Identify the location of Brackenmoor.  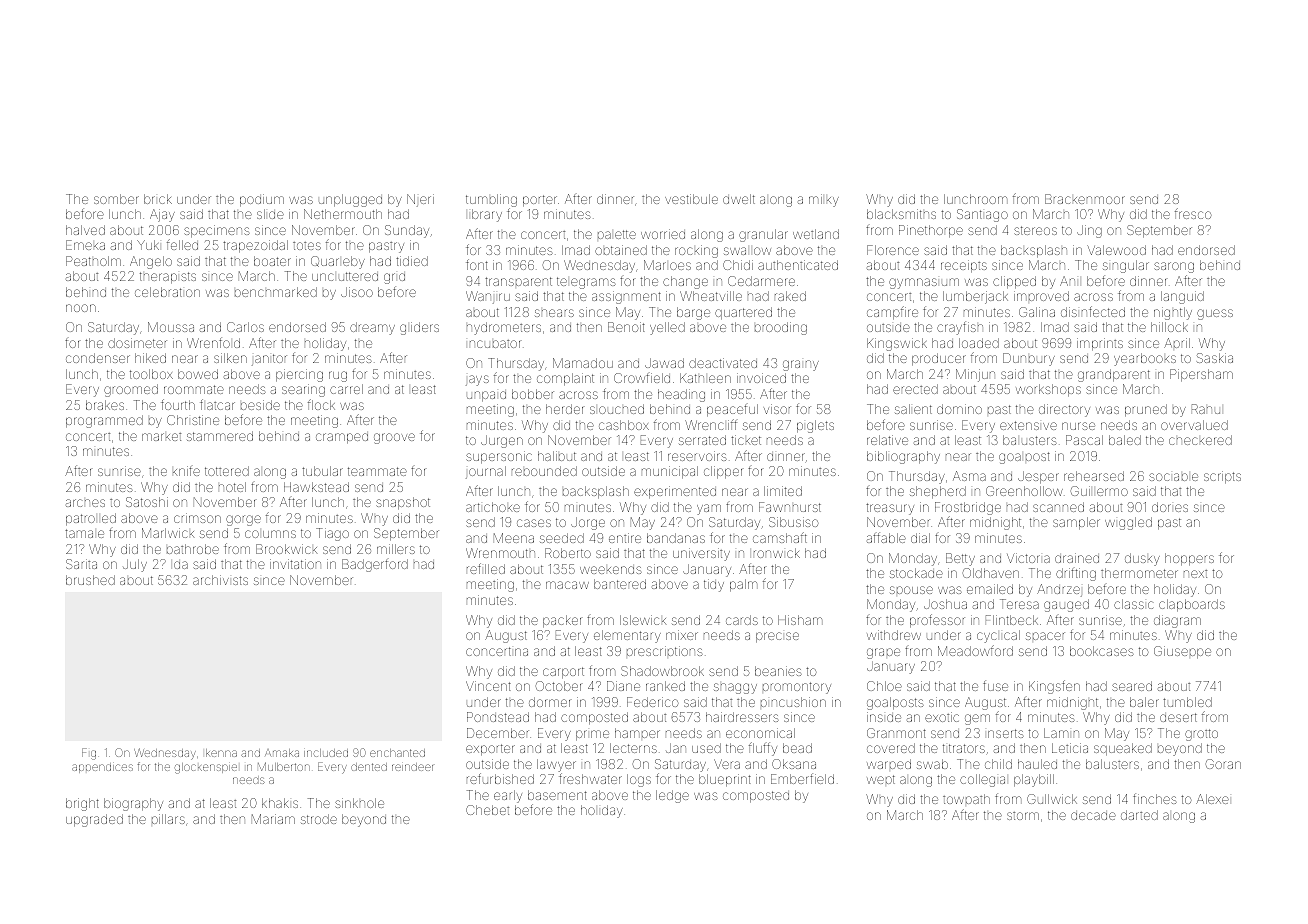
(1085, 199).
